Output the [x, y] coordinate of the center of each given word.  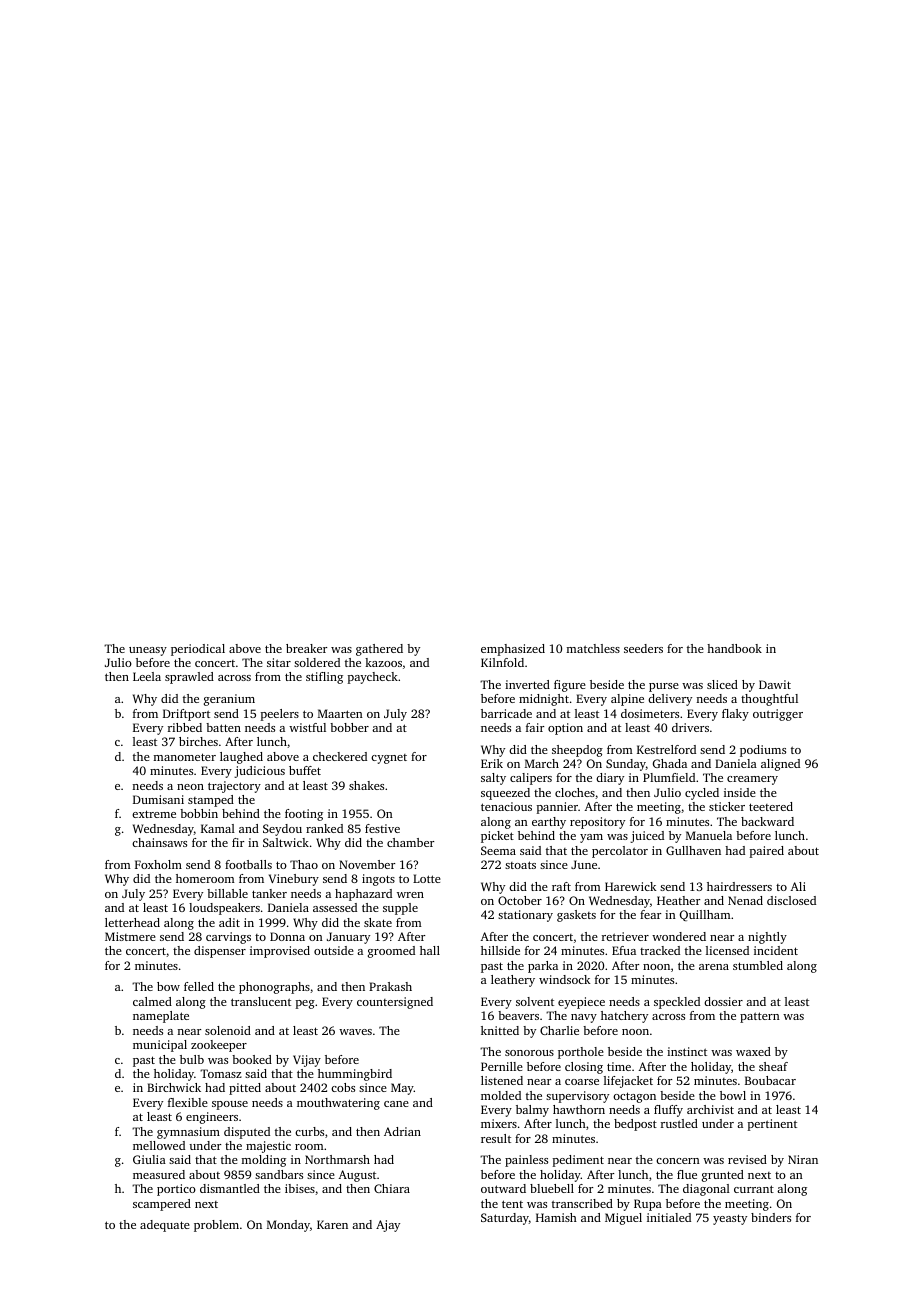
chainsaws [159, 842]
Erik [492, 763]
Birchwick [174, 1087]
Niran [803, 1159]
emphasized [513, 650]
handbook [734, 648]
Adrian [402, 1131]
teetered [771, 806]
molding [264, 1161]
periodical [198, 650]
